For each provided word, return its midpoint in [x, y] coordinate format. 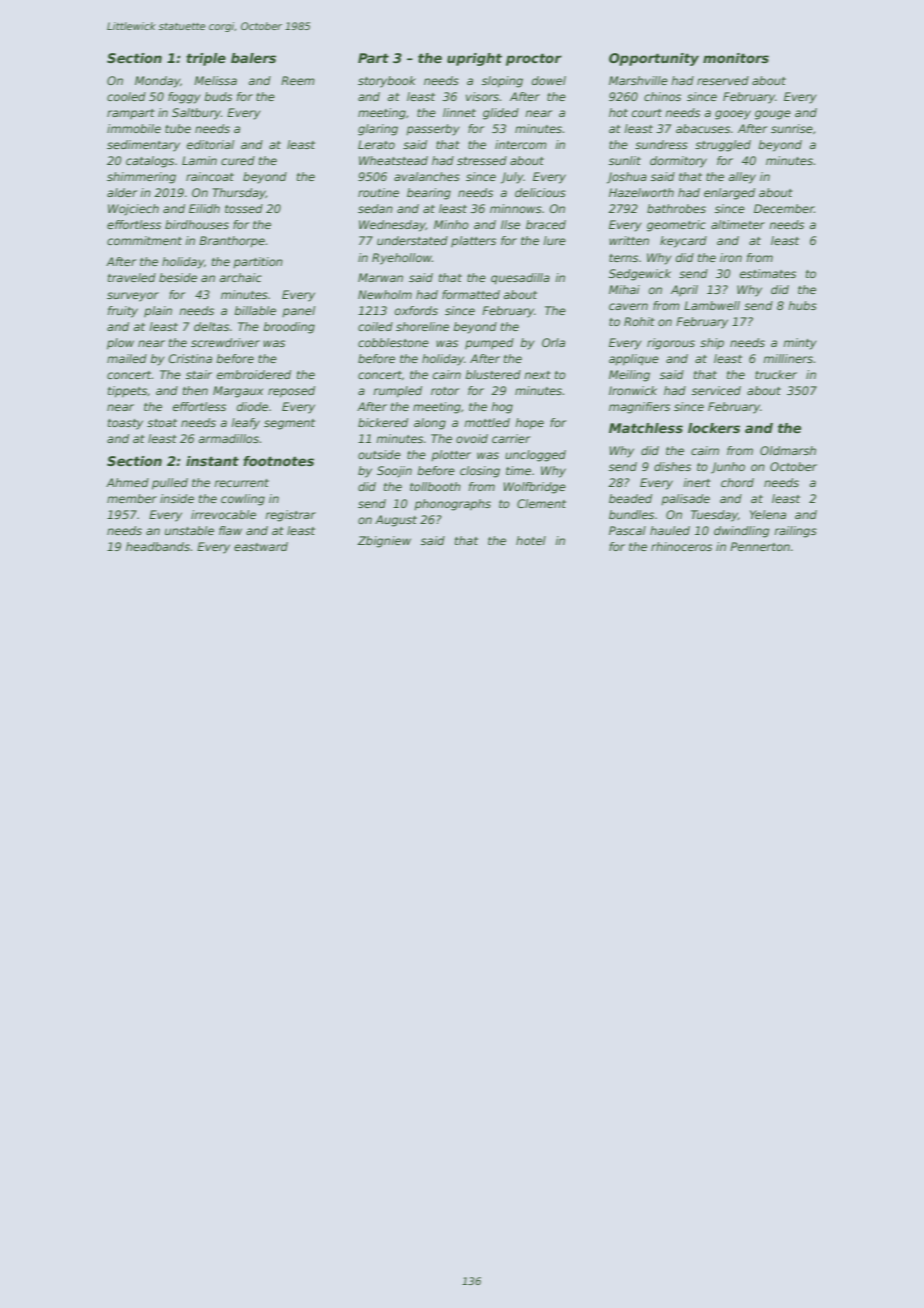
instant [212, 461]
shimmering [141, 178]
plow [120, 344]
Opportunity [654, 59]
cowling [243, 500]
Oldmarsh [788, 450]
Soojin [394, 472]
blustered [493, 374]
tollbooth [435, 486]
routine [378, 192]
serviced [716, 390]
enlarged [729, 194]
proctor [534, 59]
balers [253, 58]
